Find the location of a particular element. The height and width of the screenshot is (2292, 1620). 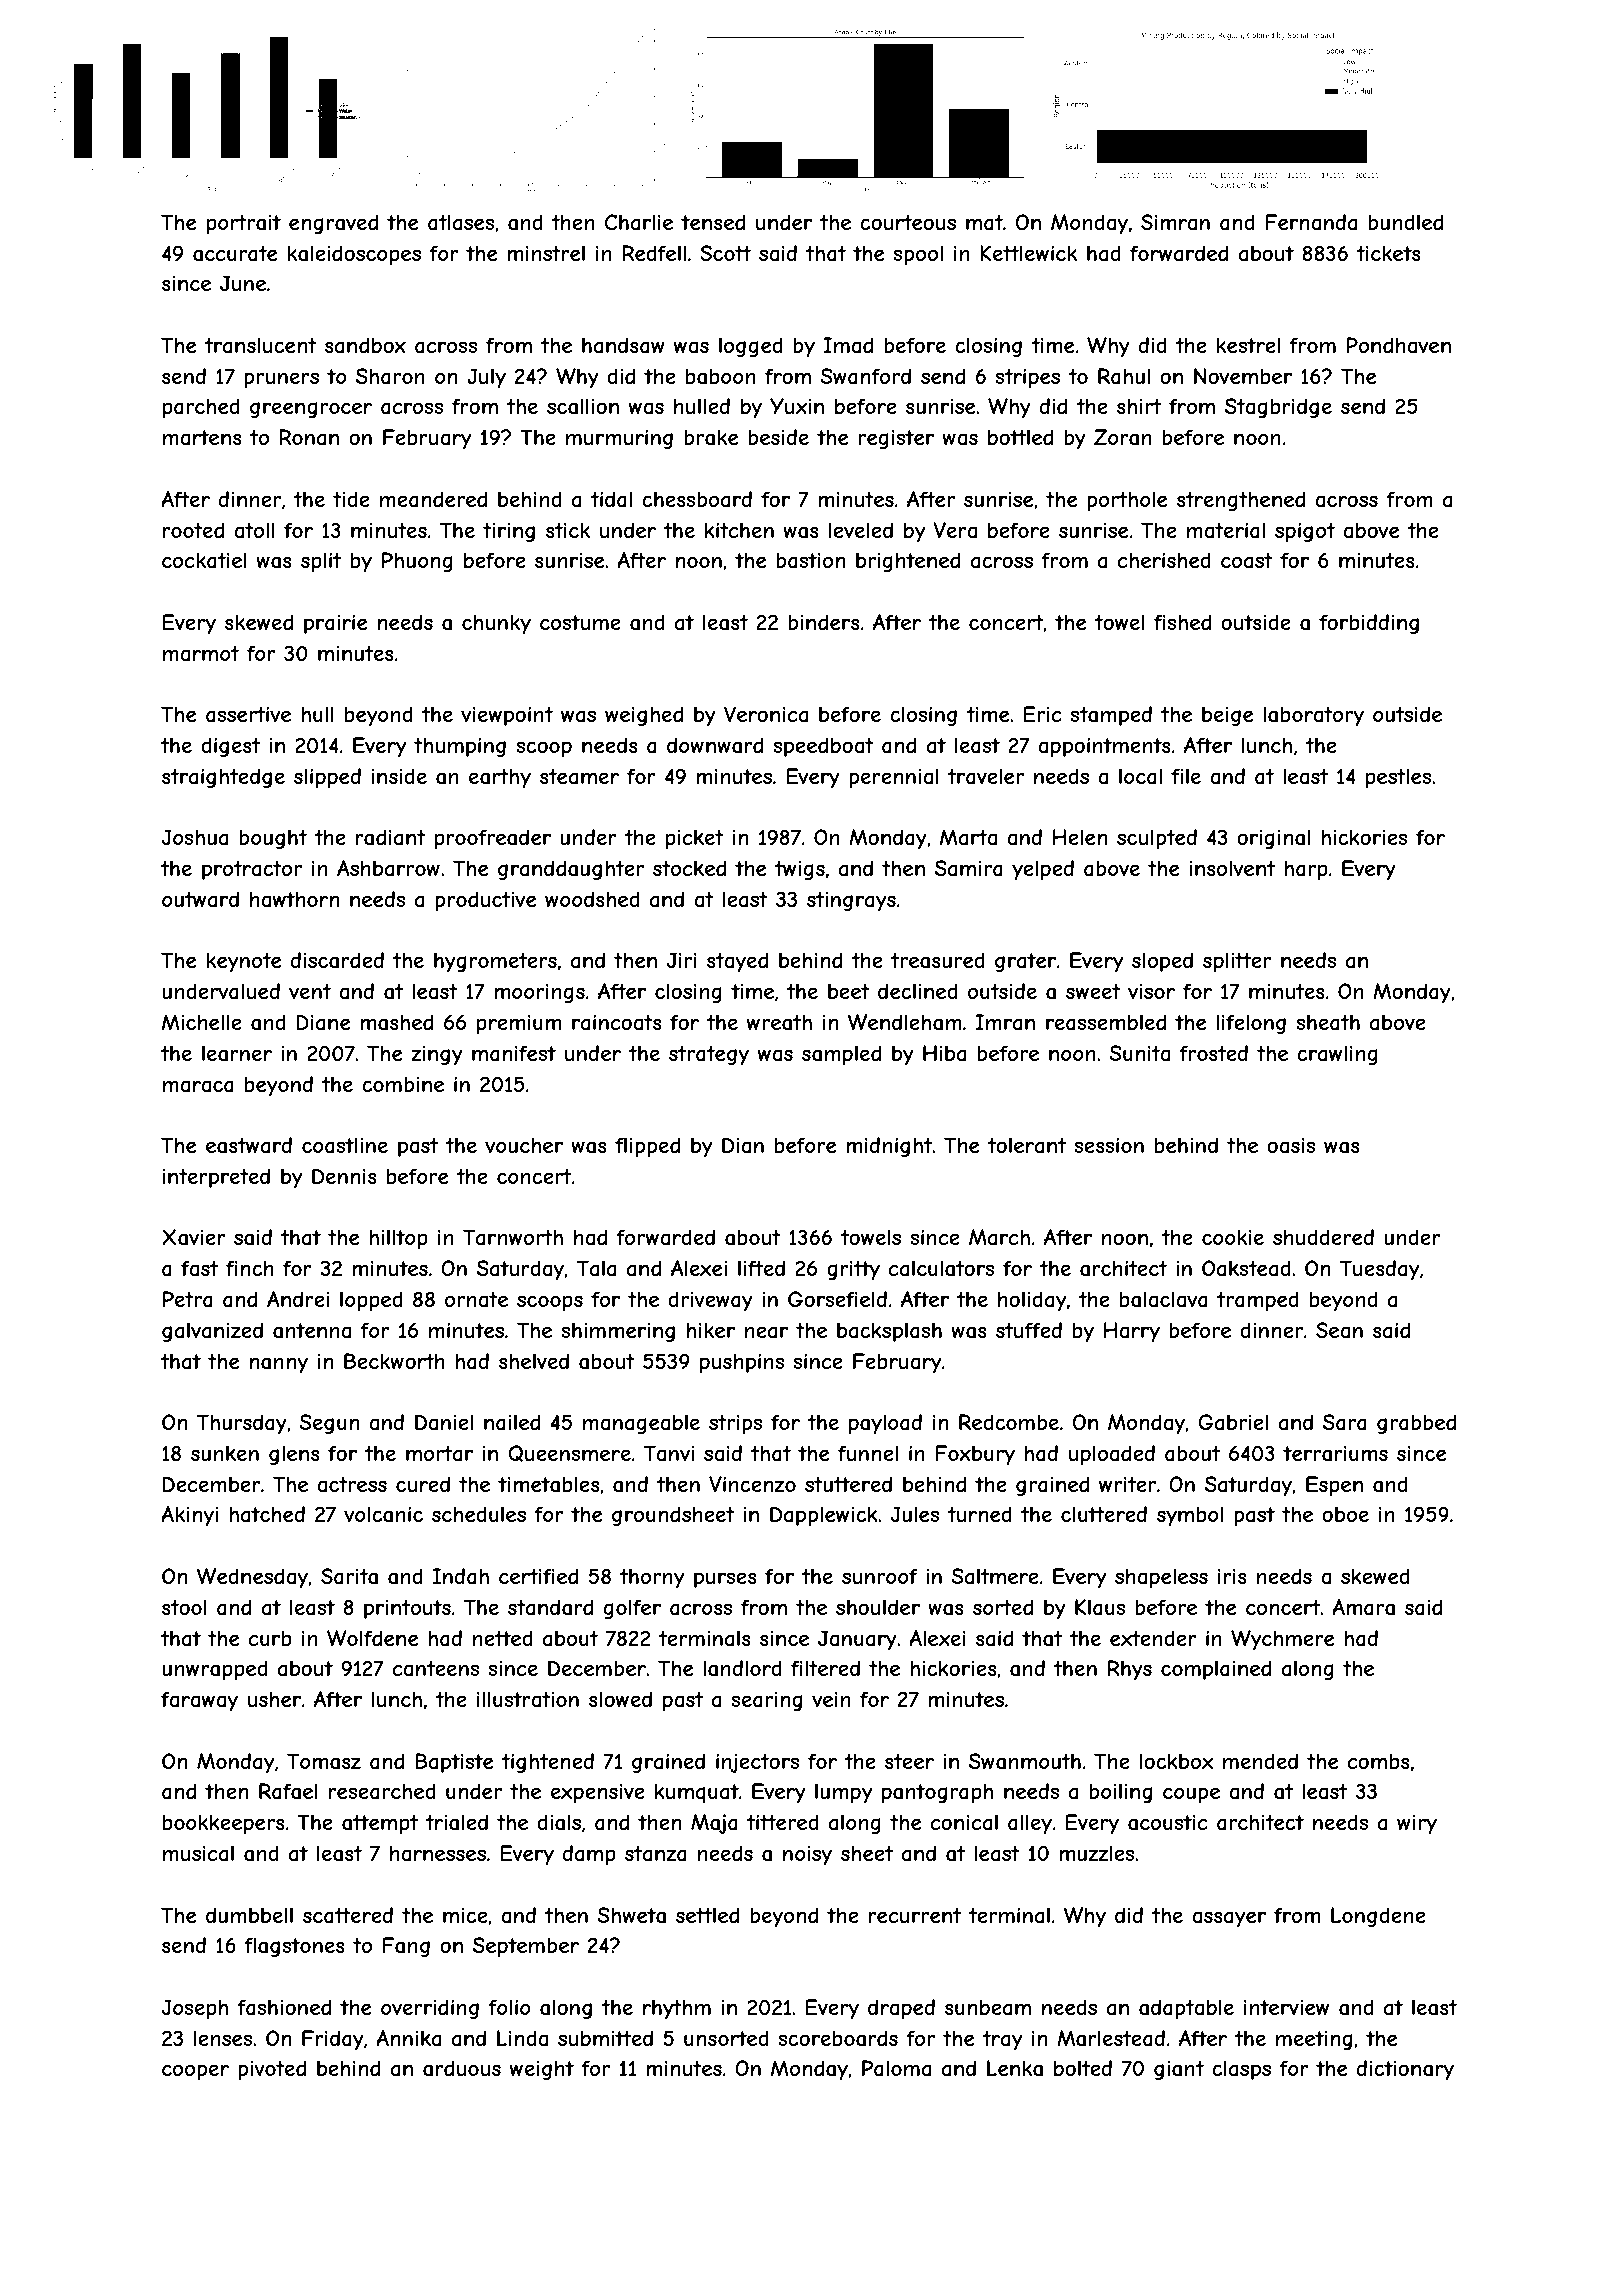

marmot is located at coordinates (201, 654).
